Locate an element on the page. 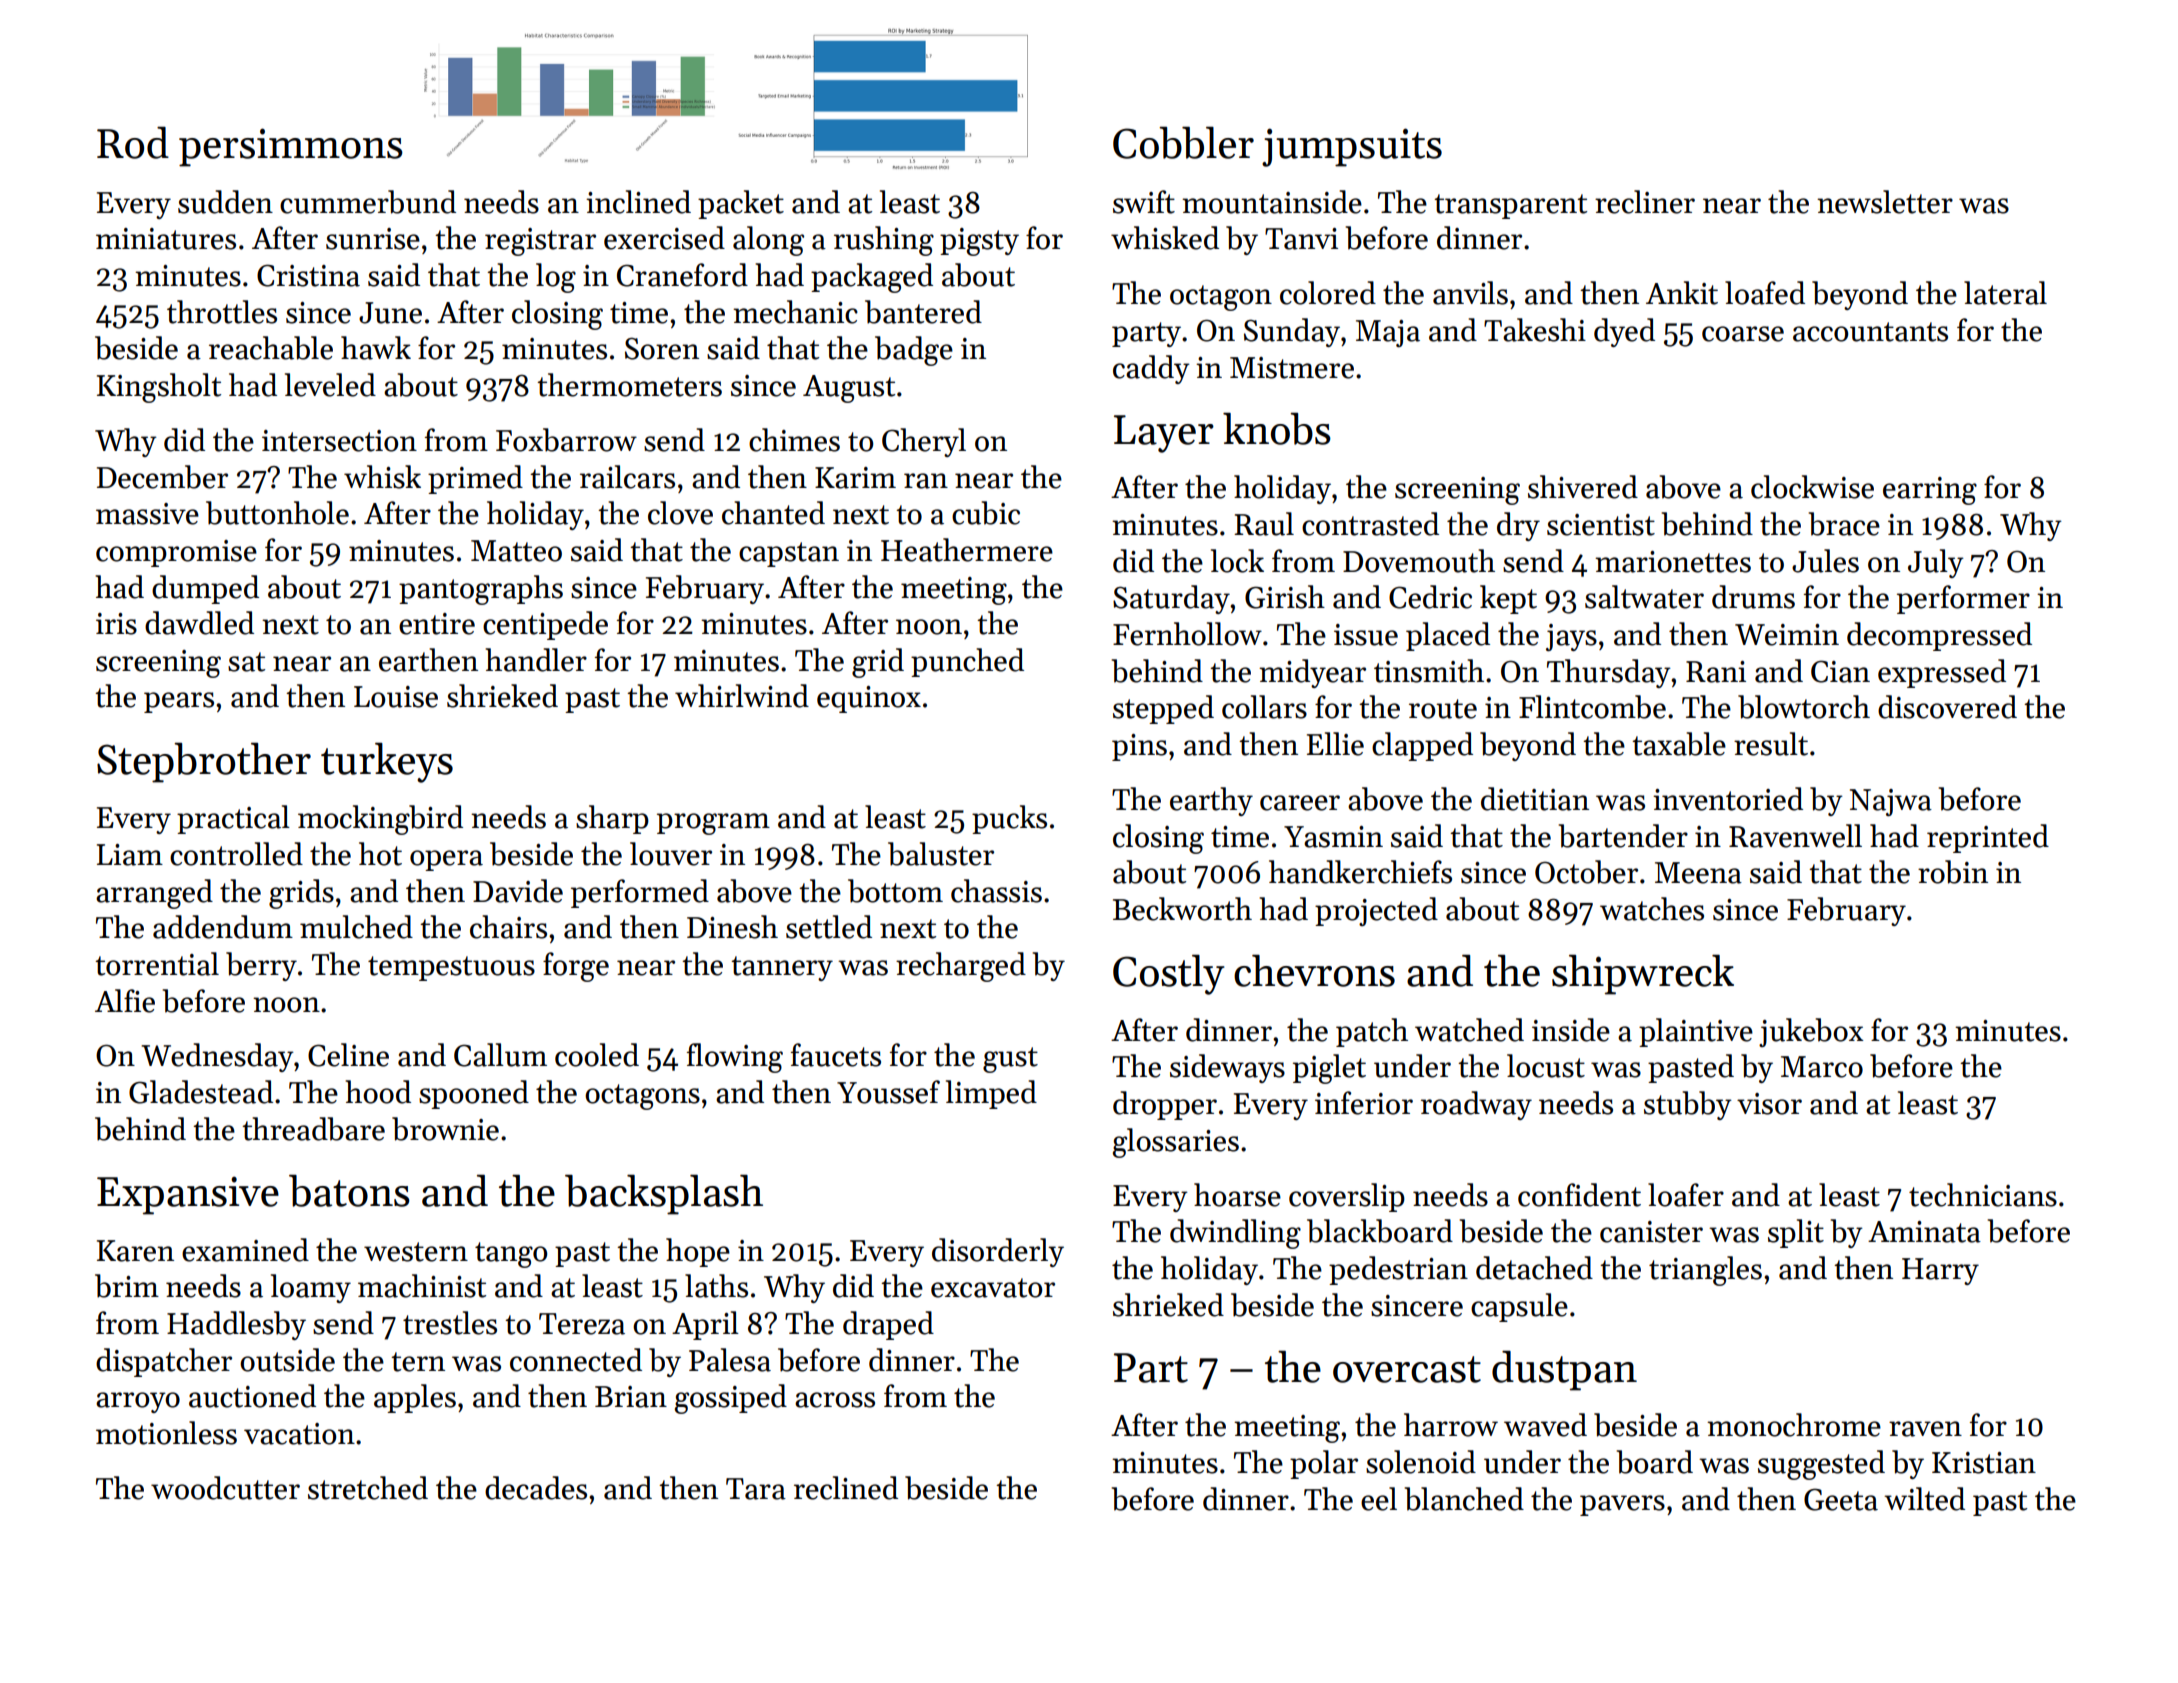 This page has height=1683, width=2178. centipede is located at coordinates (545, 625).
